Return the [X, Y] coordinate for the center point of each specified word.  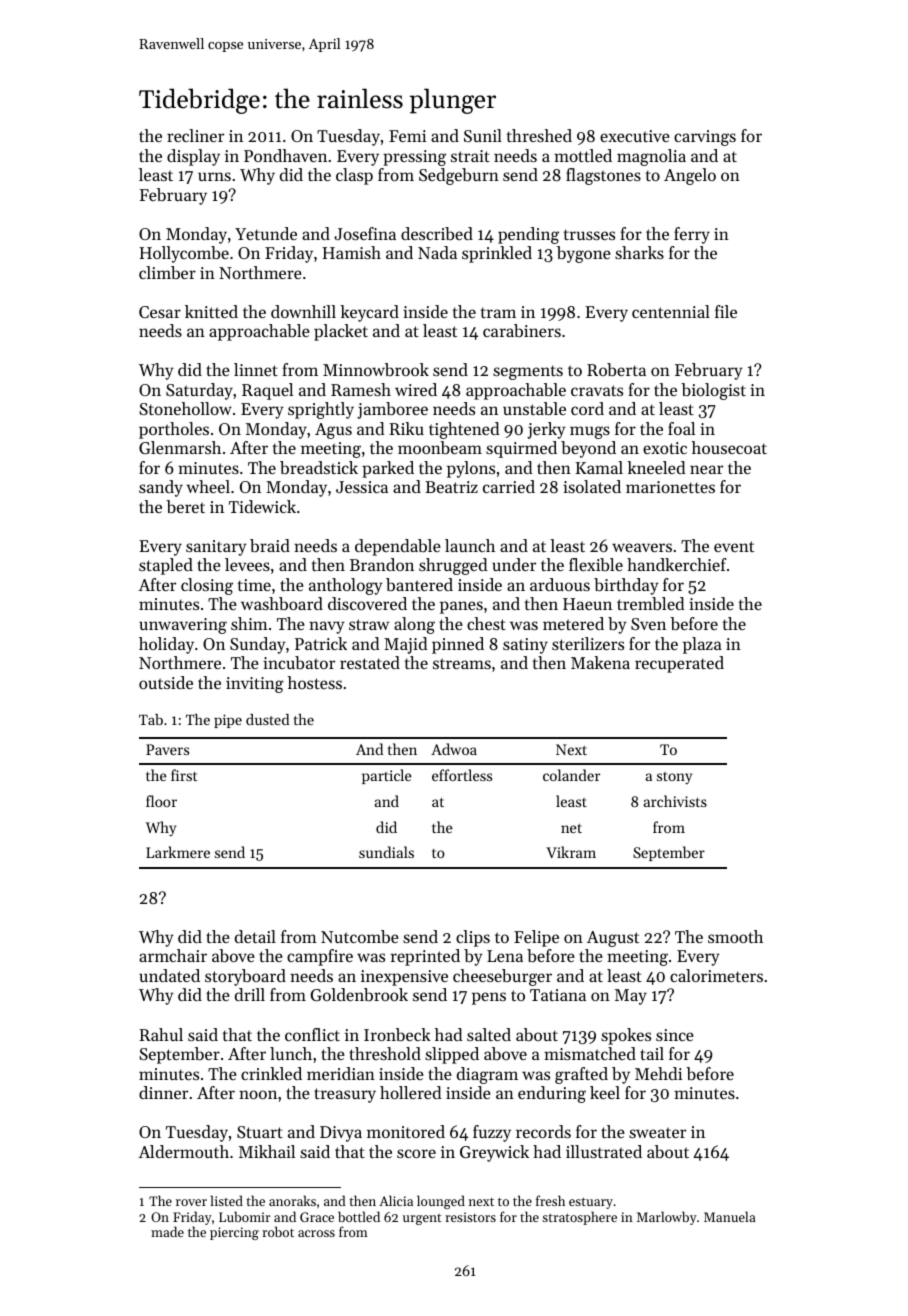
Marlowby [667, 1218]
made [167, 1231]
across [316, 1233]
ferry [692, 235]
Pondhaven [285, 155]
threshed [539, 135]
